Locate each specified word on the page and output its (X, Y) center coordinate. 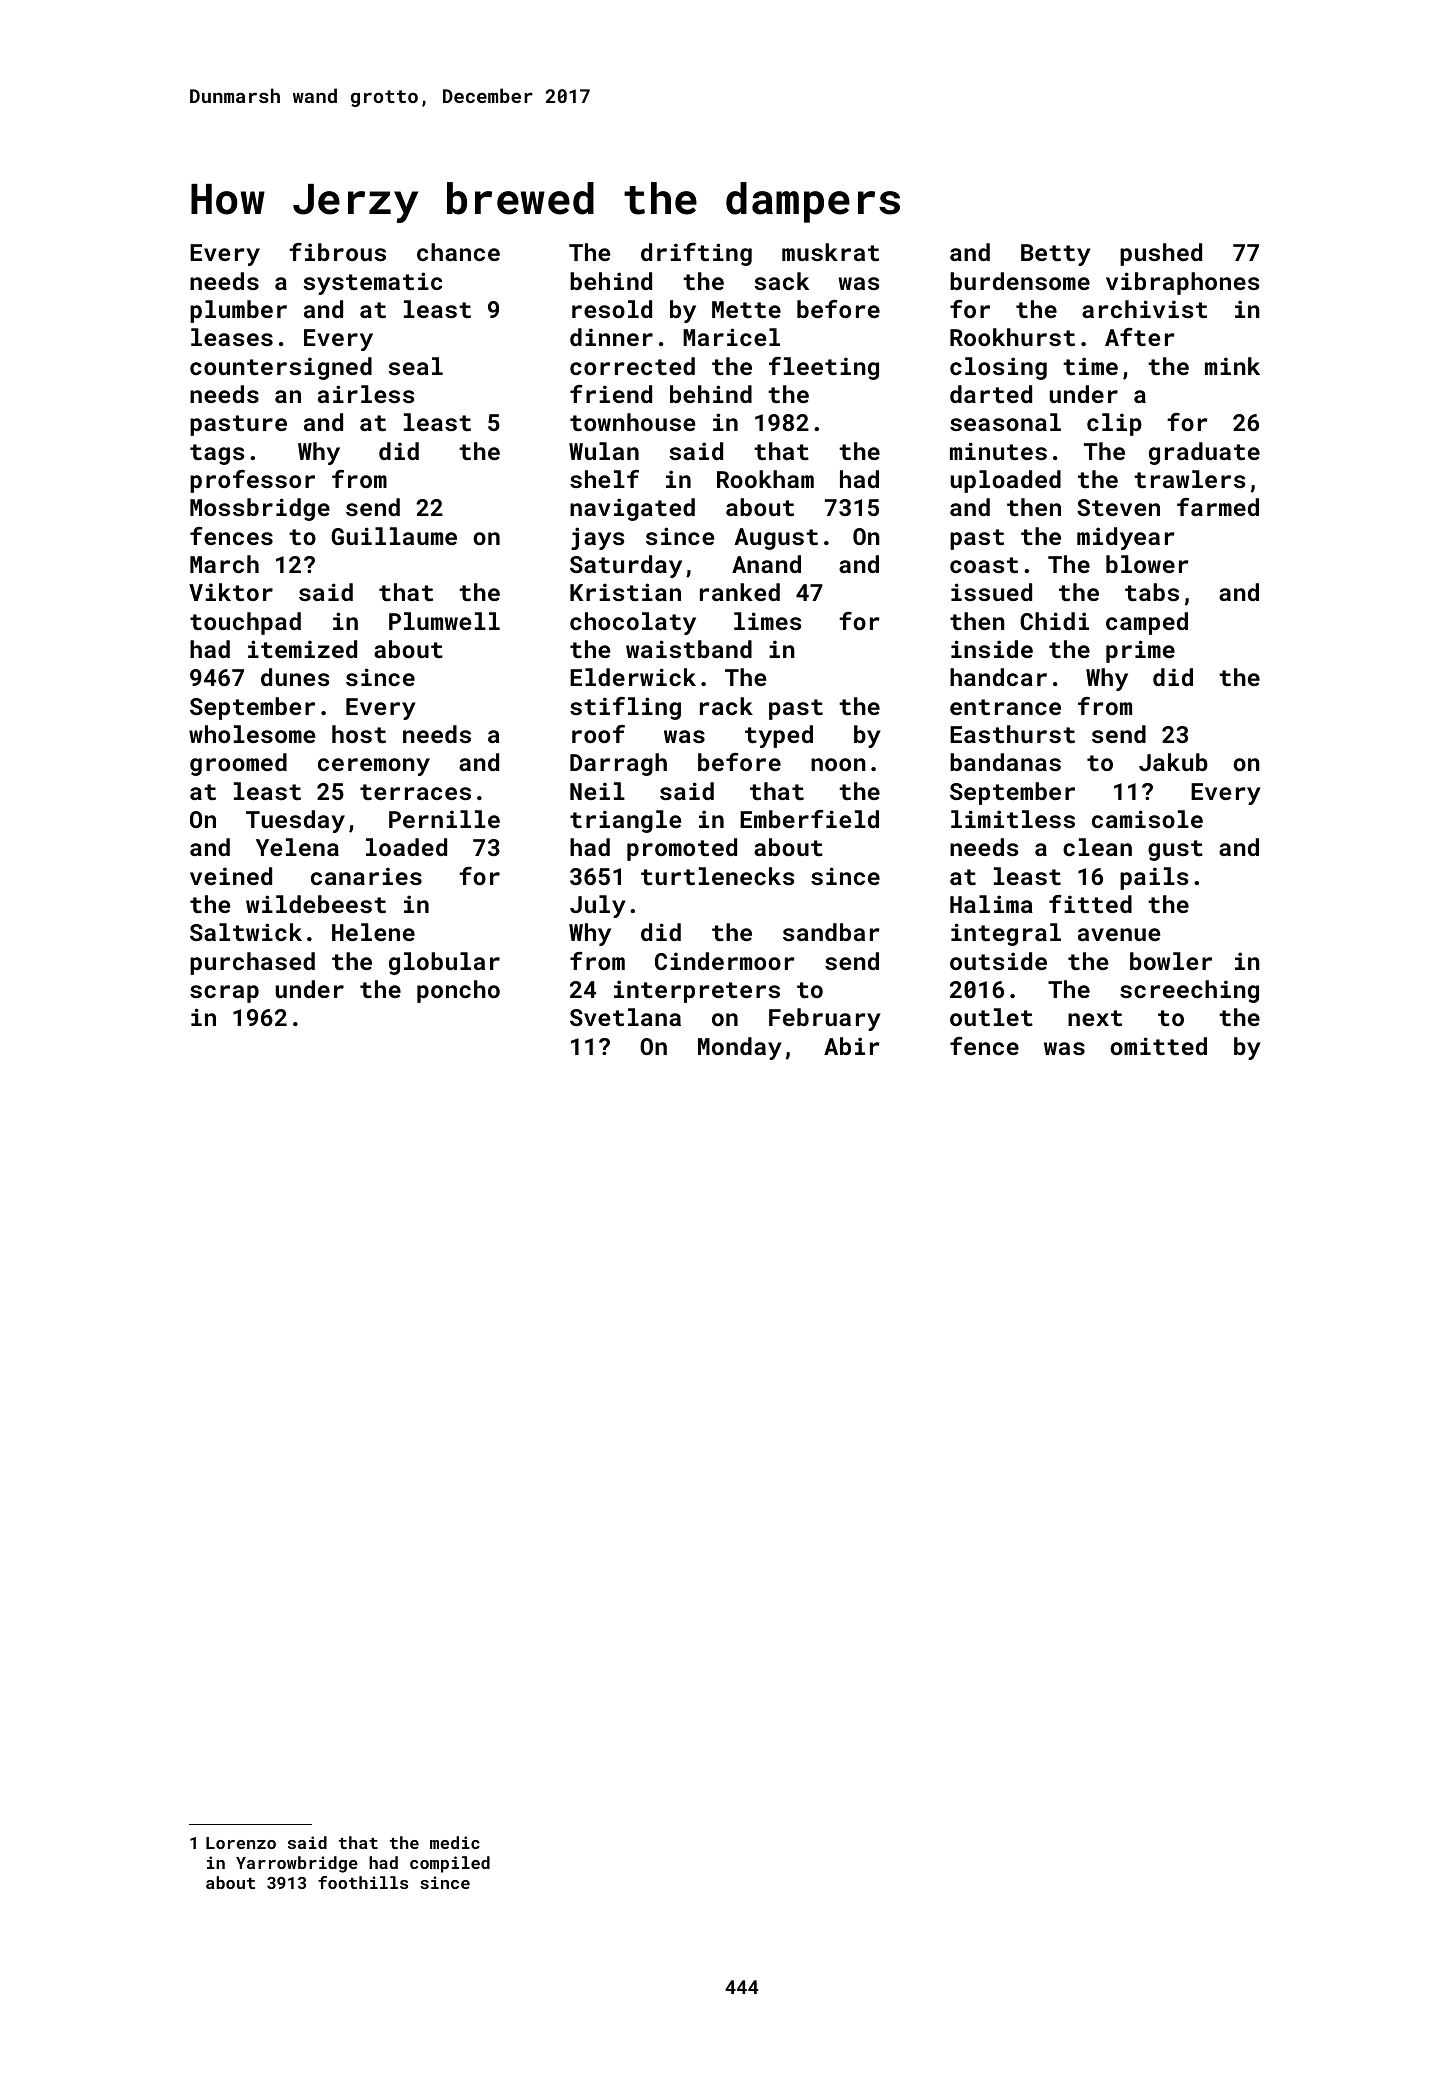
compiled (450, 1864)
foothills (363, 1882)
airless (366, 394)
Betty (1056, 255)
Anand (766, 564)
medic (455, 1842)
